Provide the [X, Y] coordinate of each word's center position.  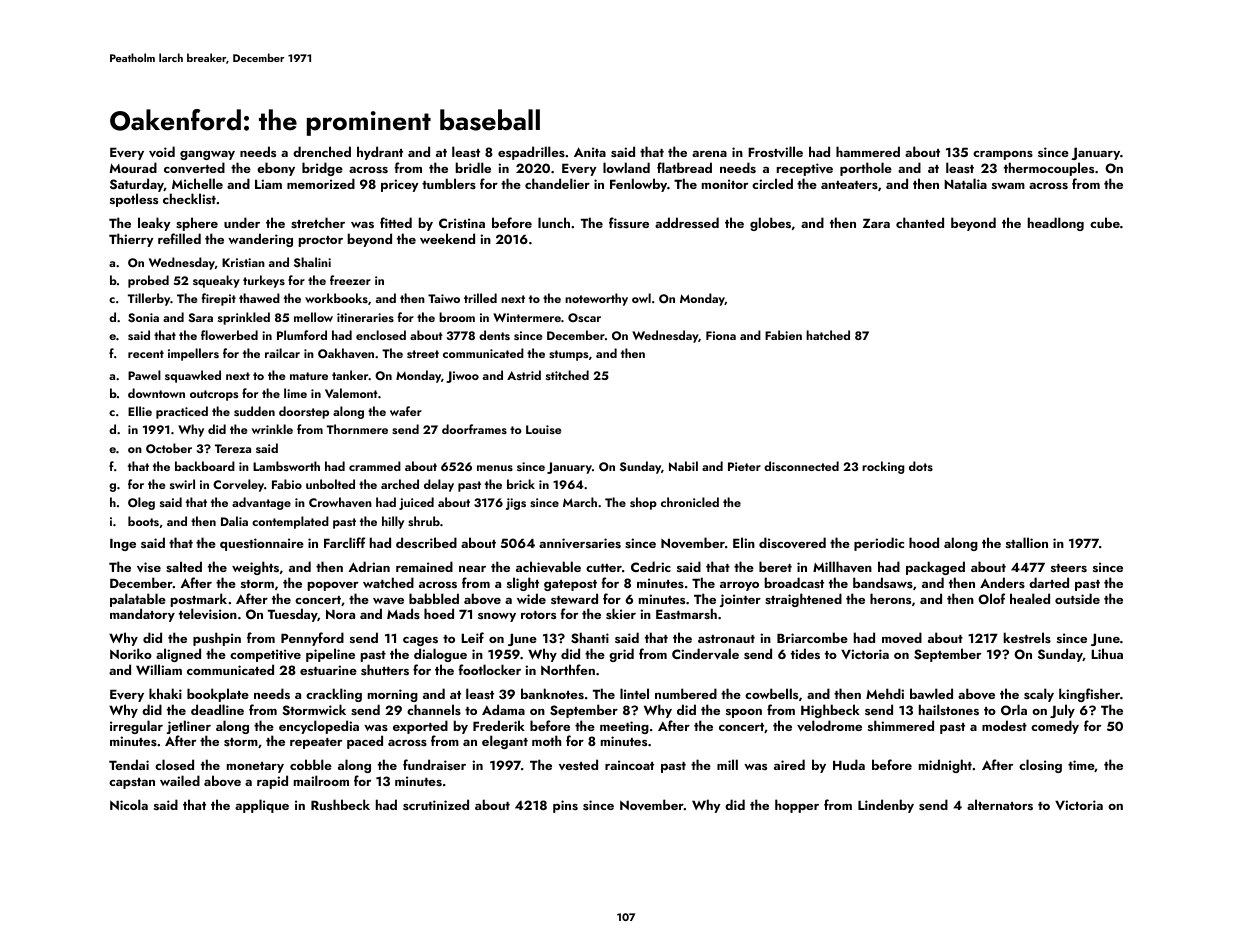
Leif [472, 637]
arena [709, 153]
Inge [123, 544]
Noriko [131, 653]
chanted [920, 222]
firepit [218, 299]
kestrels [1027, 637]
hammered [868, 151]
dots [921, 466]
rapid [272, 782]
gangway [207, 155]
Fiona [721, 335]
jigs [516, 504]
